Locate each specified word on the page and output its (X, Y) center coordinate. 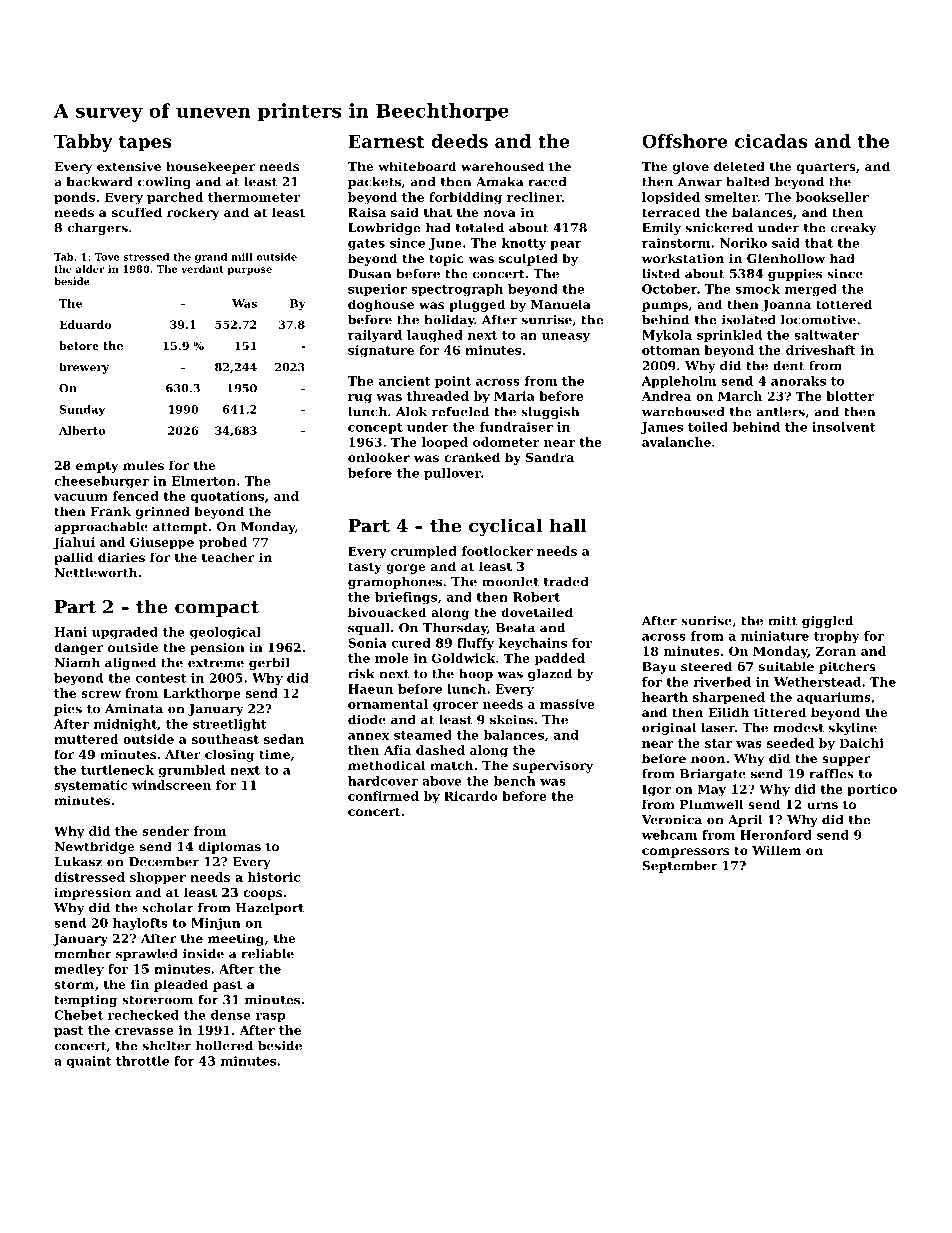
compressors (685, 853)
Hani (71, 632)
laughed (435, 336)
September (680, 867)
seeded (790, 743)
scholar (168, 908)
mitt (782, 621)
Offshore (684, 141)
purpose (249, 271)
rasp (270, 1017)
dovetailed (537, 612)
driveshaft (821, 350)
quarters (826, 168)
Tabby (83, 143)
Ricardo (471, 796)
